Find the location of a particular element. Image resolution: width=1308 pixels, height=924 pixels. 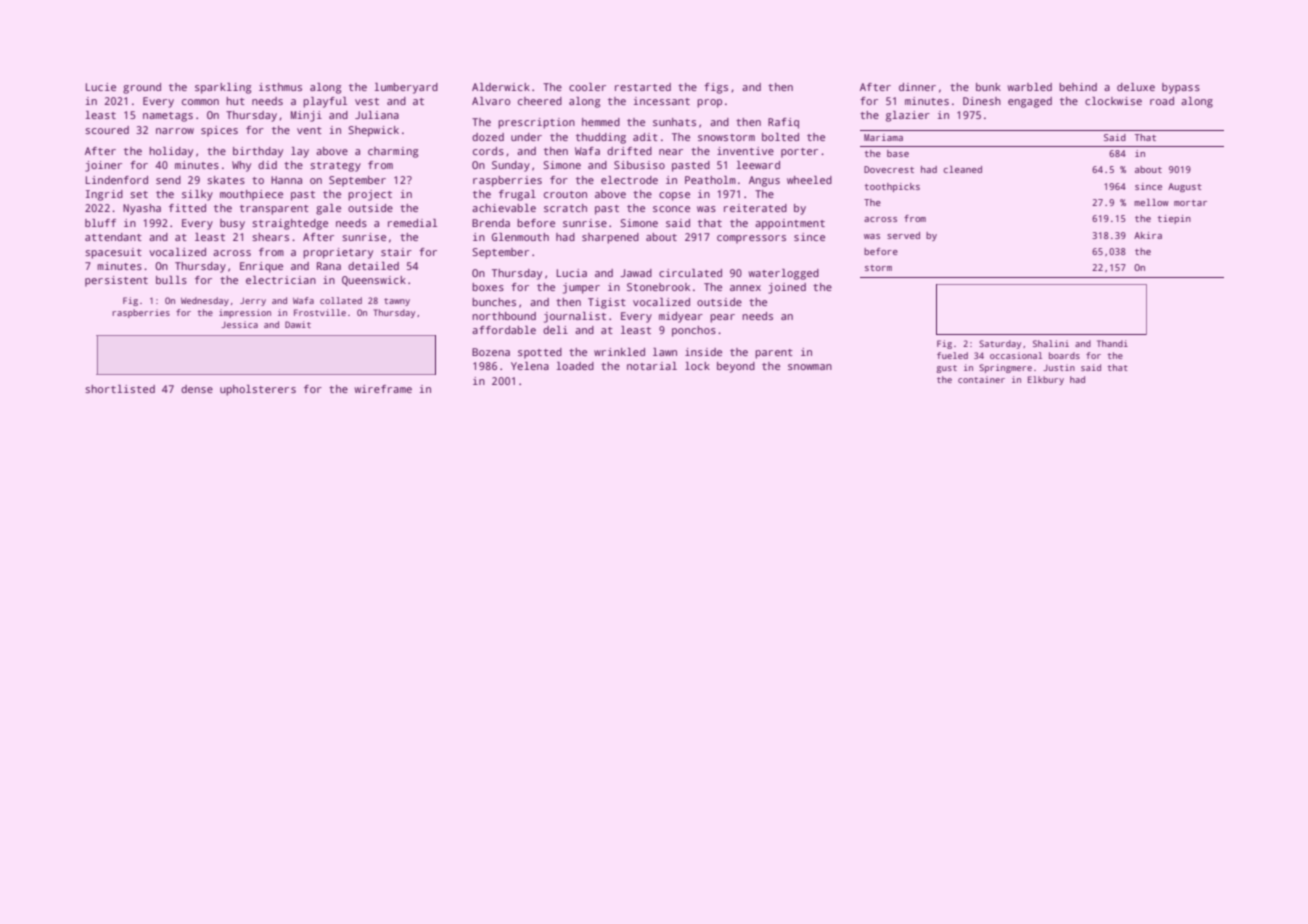

upholsterers is located at coordinates (258, 390).
